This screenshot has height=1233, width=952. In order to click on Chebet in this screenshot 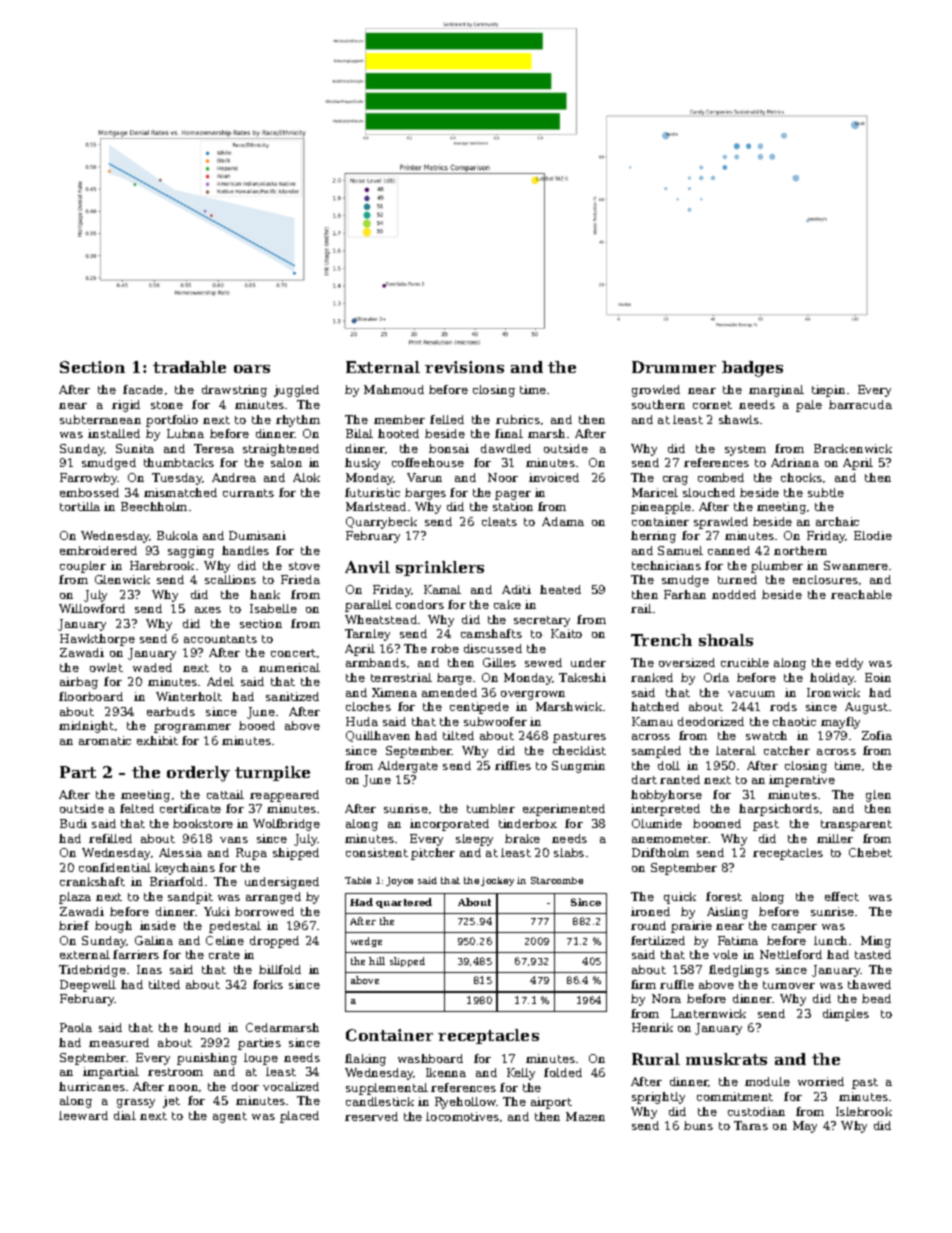, I will do `click(870, 852)`.
